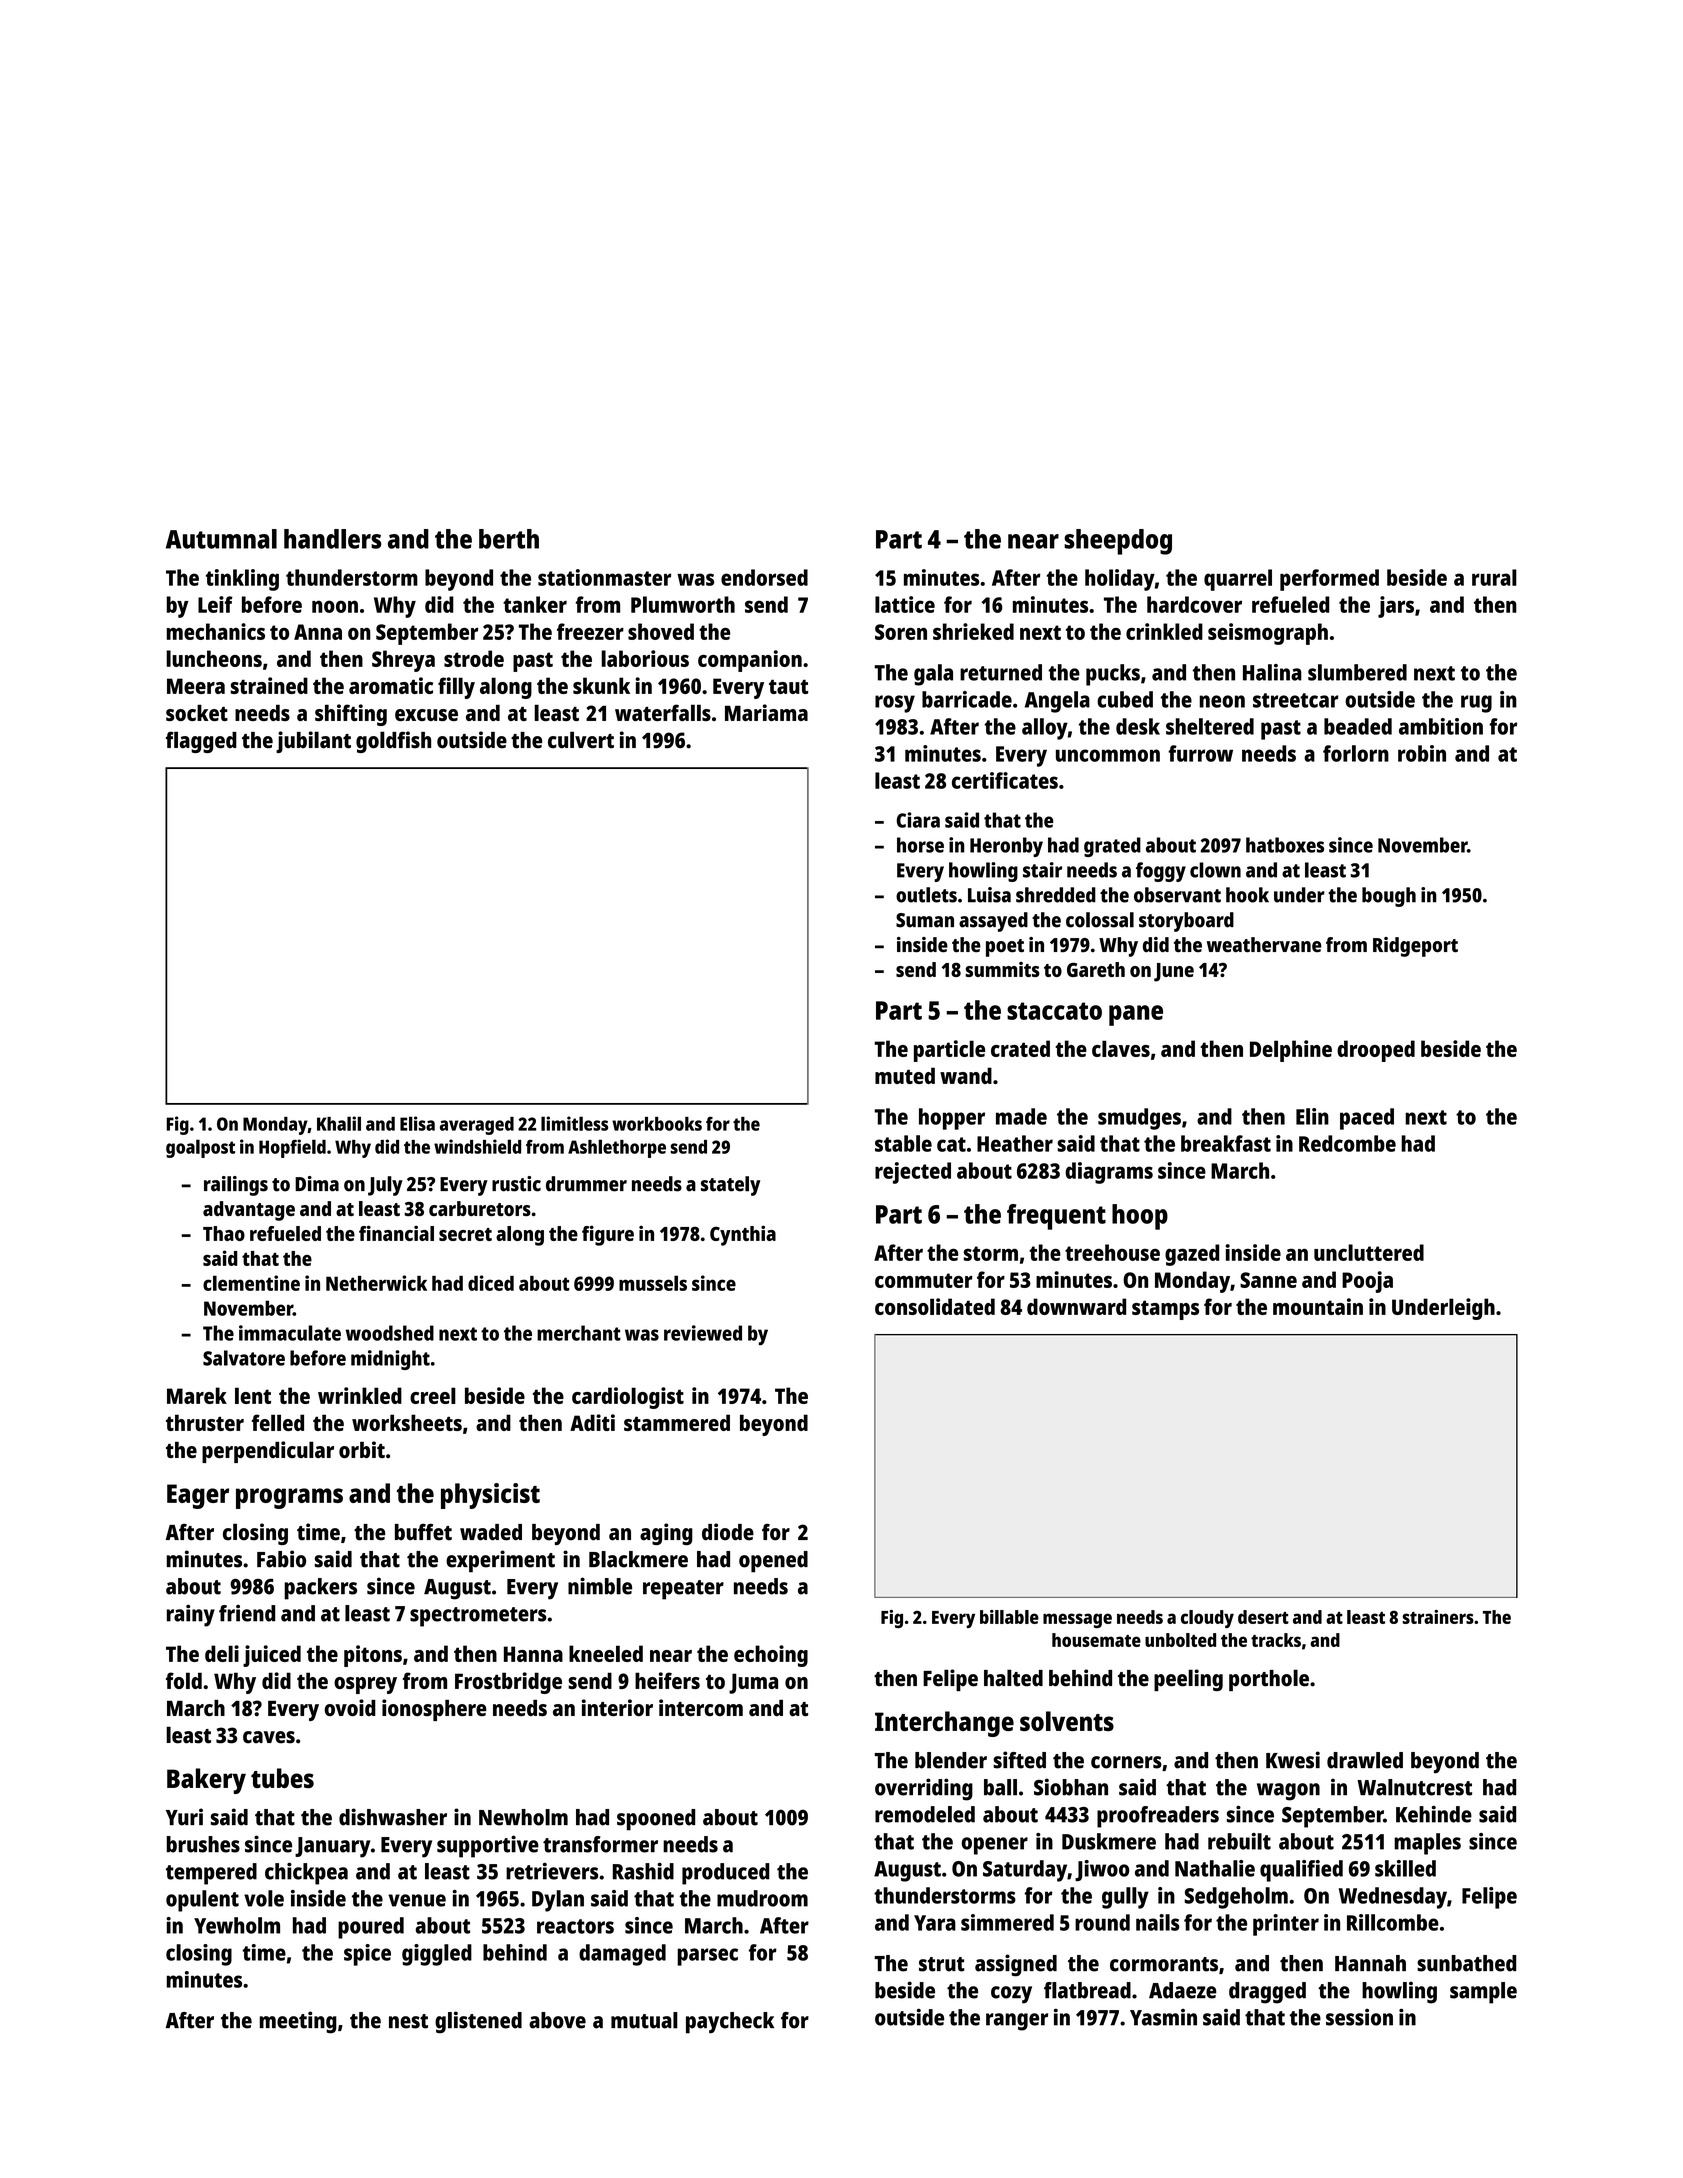  I want to click on performed, so click(1329, 580).
